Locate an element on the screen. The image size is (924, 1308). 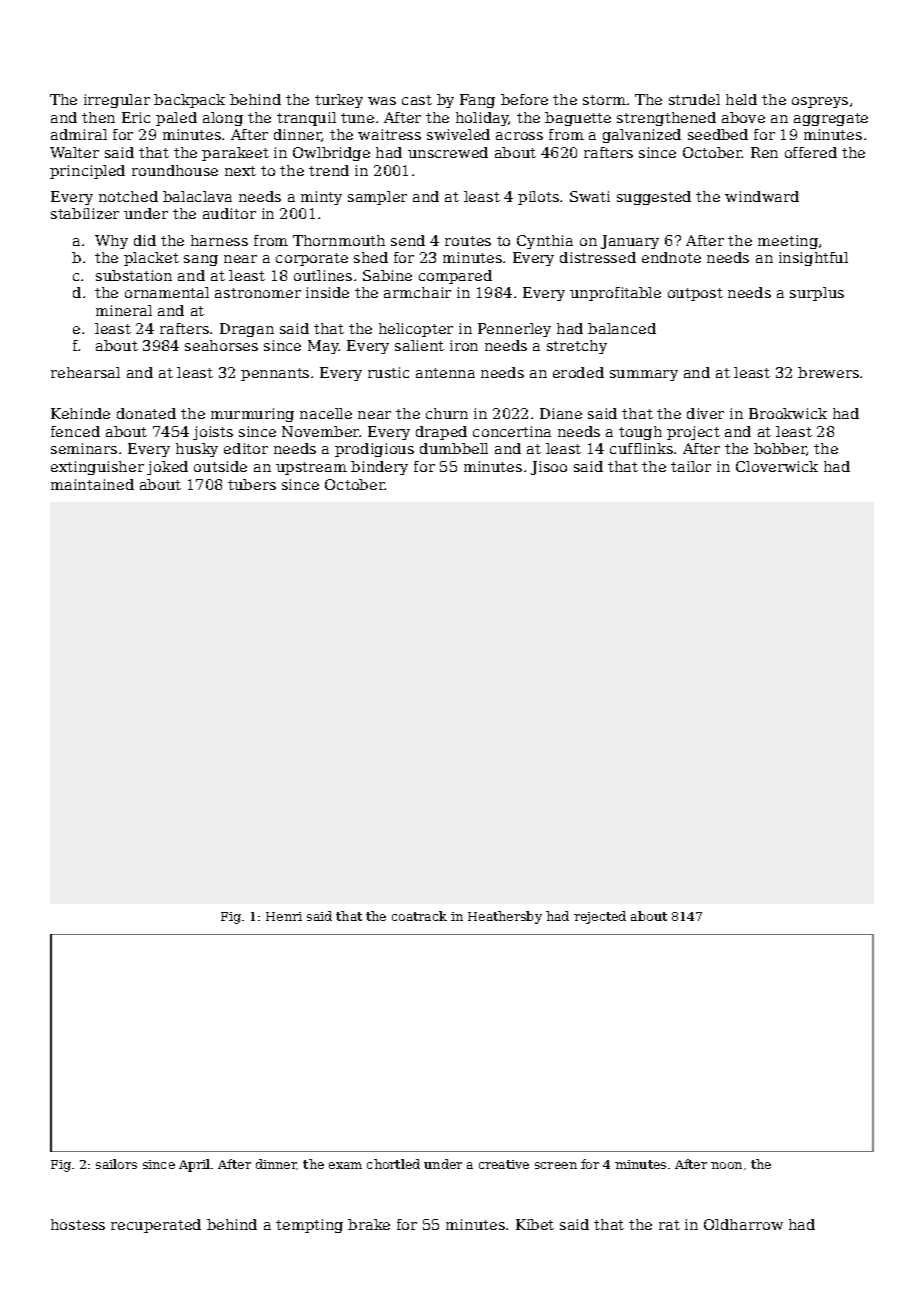
brewers is located at coordinates (828, 372).
